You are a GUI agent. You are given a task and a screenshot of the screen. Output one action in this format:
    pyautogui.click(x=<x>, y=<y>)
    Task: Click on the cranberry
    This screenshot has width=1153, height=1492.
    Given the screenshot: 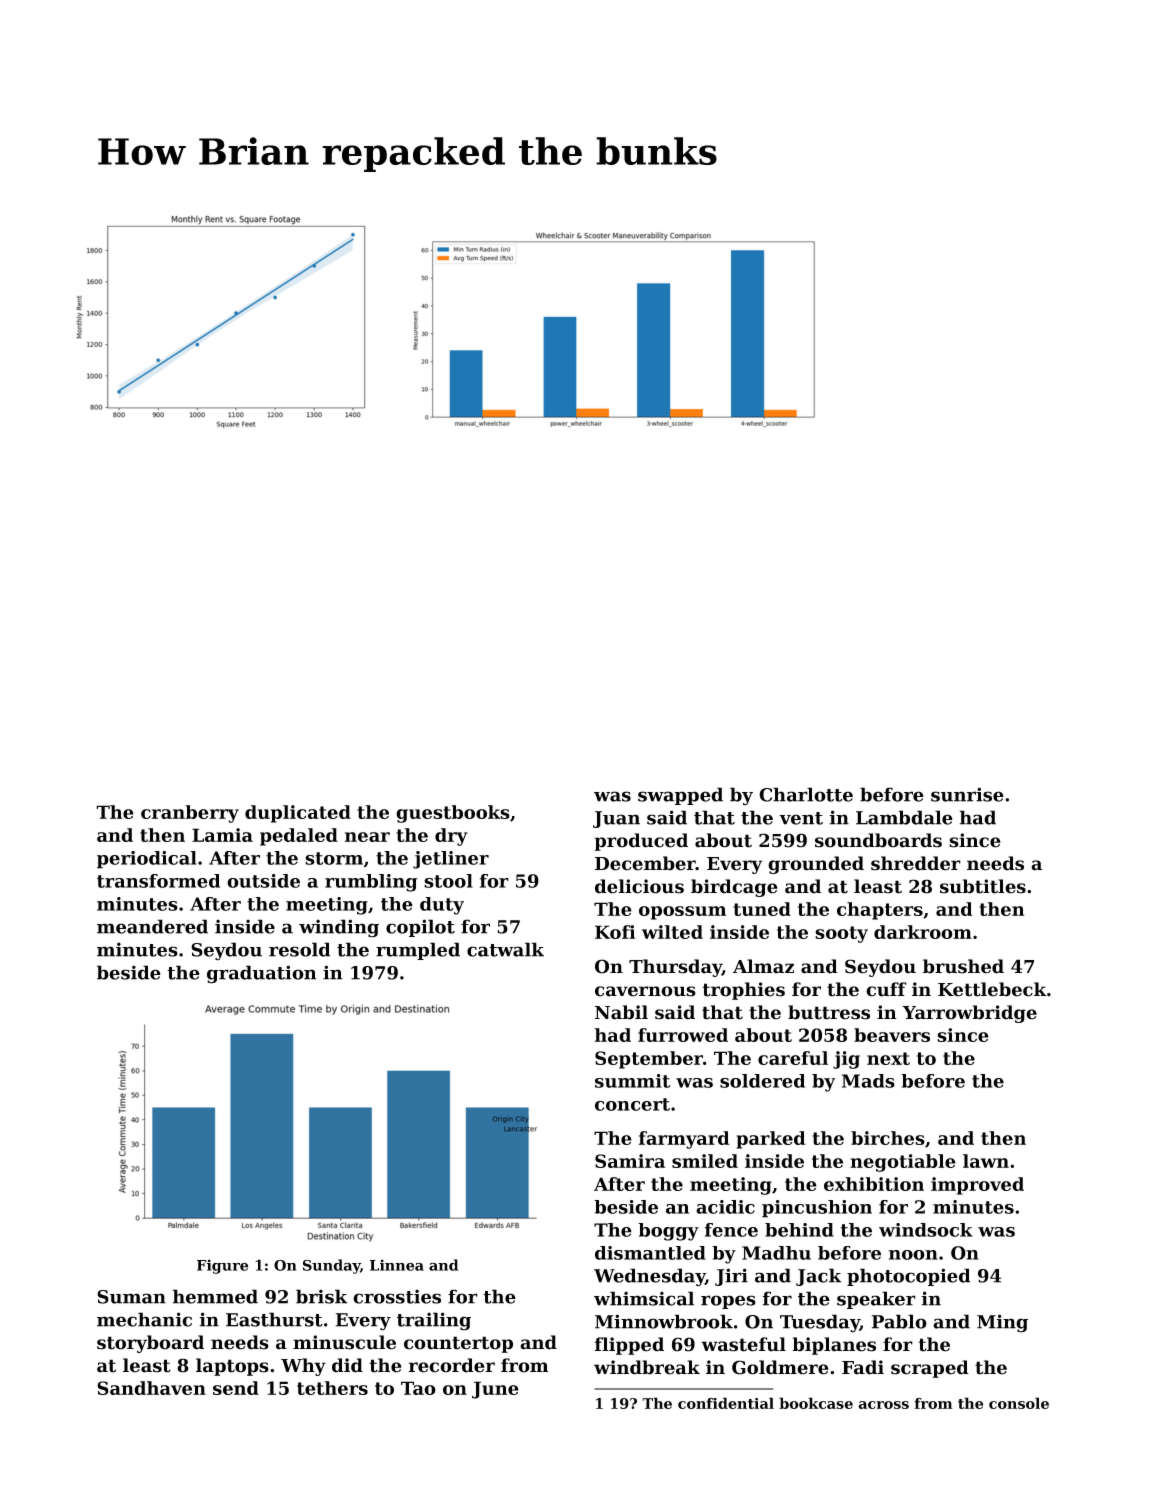 What is the action you would take?
    pyautogui.click(x=190, y=814)
